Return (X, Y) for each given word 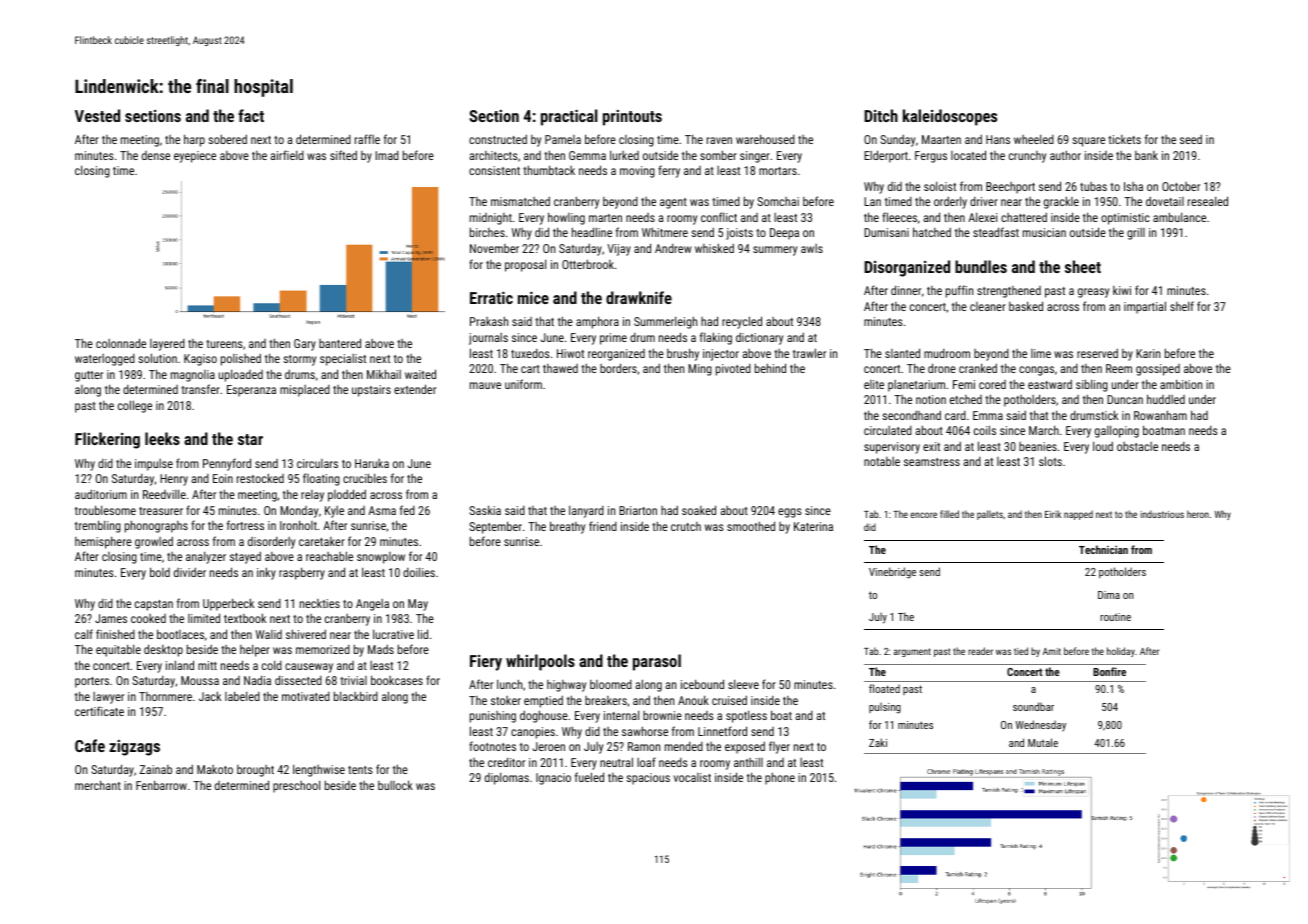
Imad (387, 155)
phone (780, 778)
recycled (742, 322)
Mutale (1043, 742)
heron (1198, 514)
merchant (98, 785)
